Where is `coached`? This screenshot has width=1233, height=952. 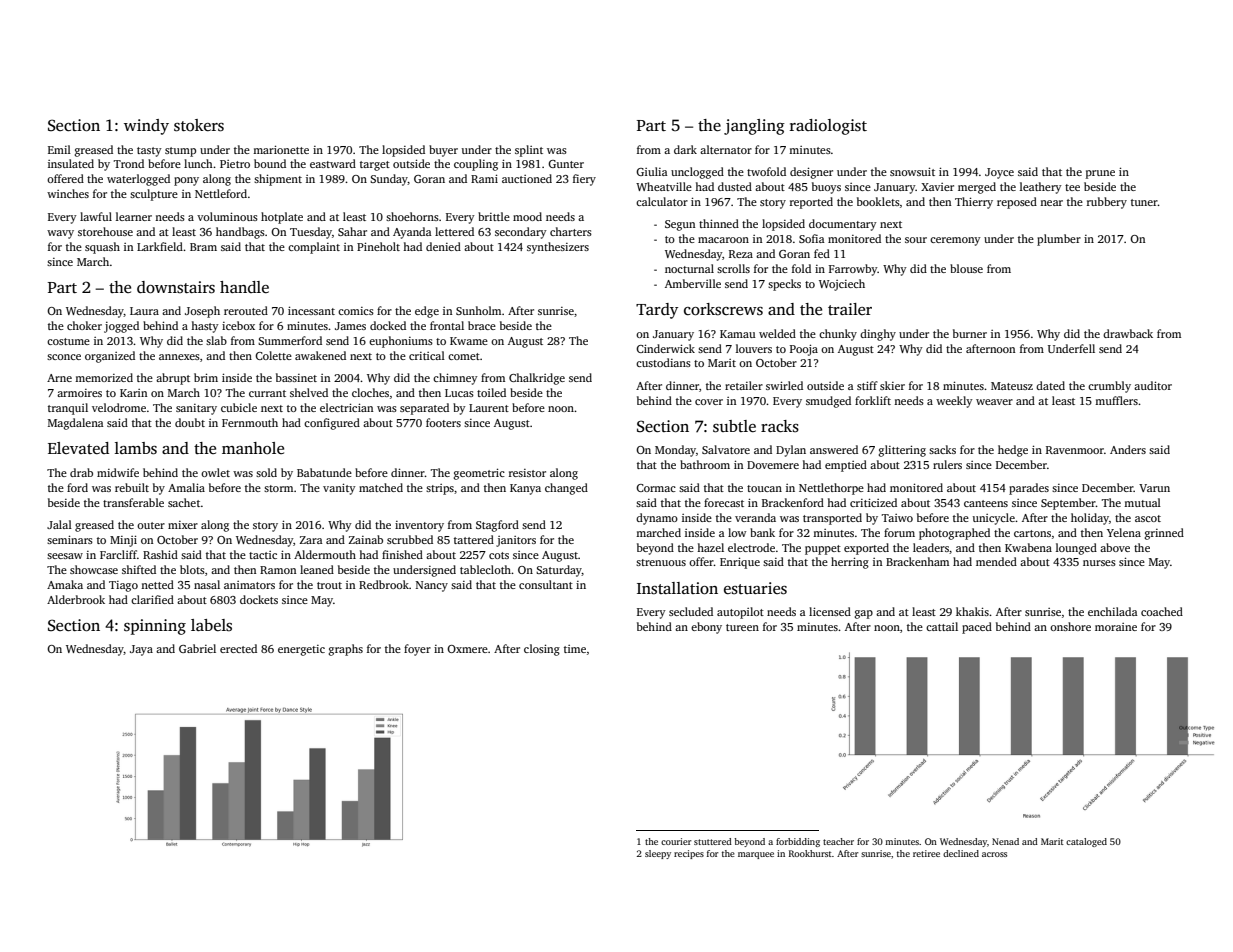
coached is located at coordinates (1162, 611).
